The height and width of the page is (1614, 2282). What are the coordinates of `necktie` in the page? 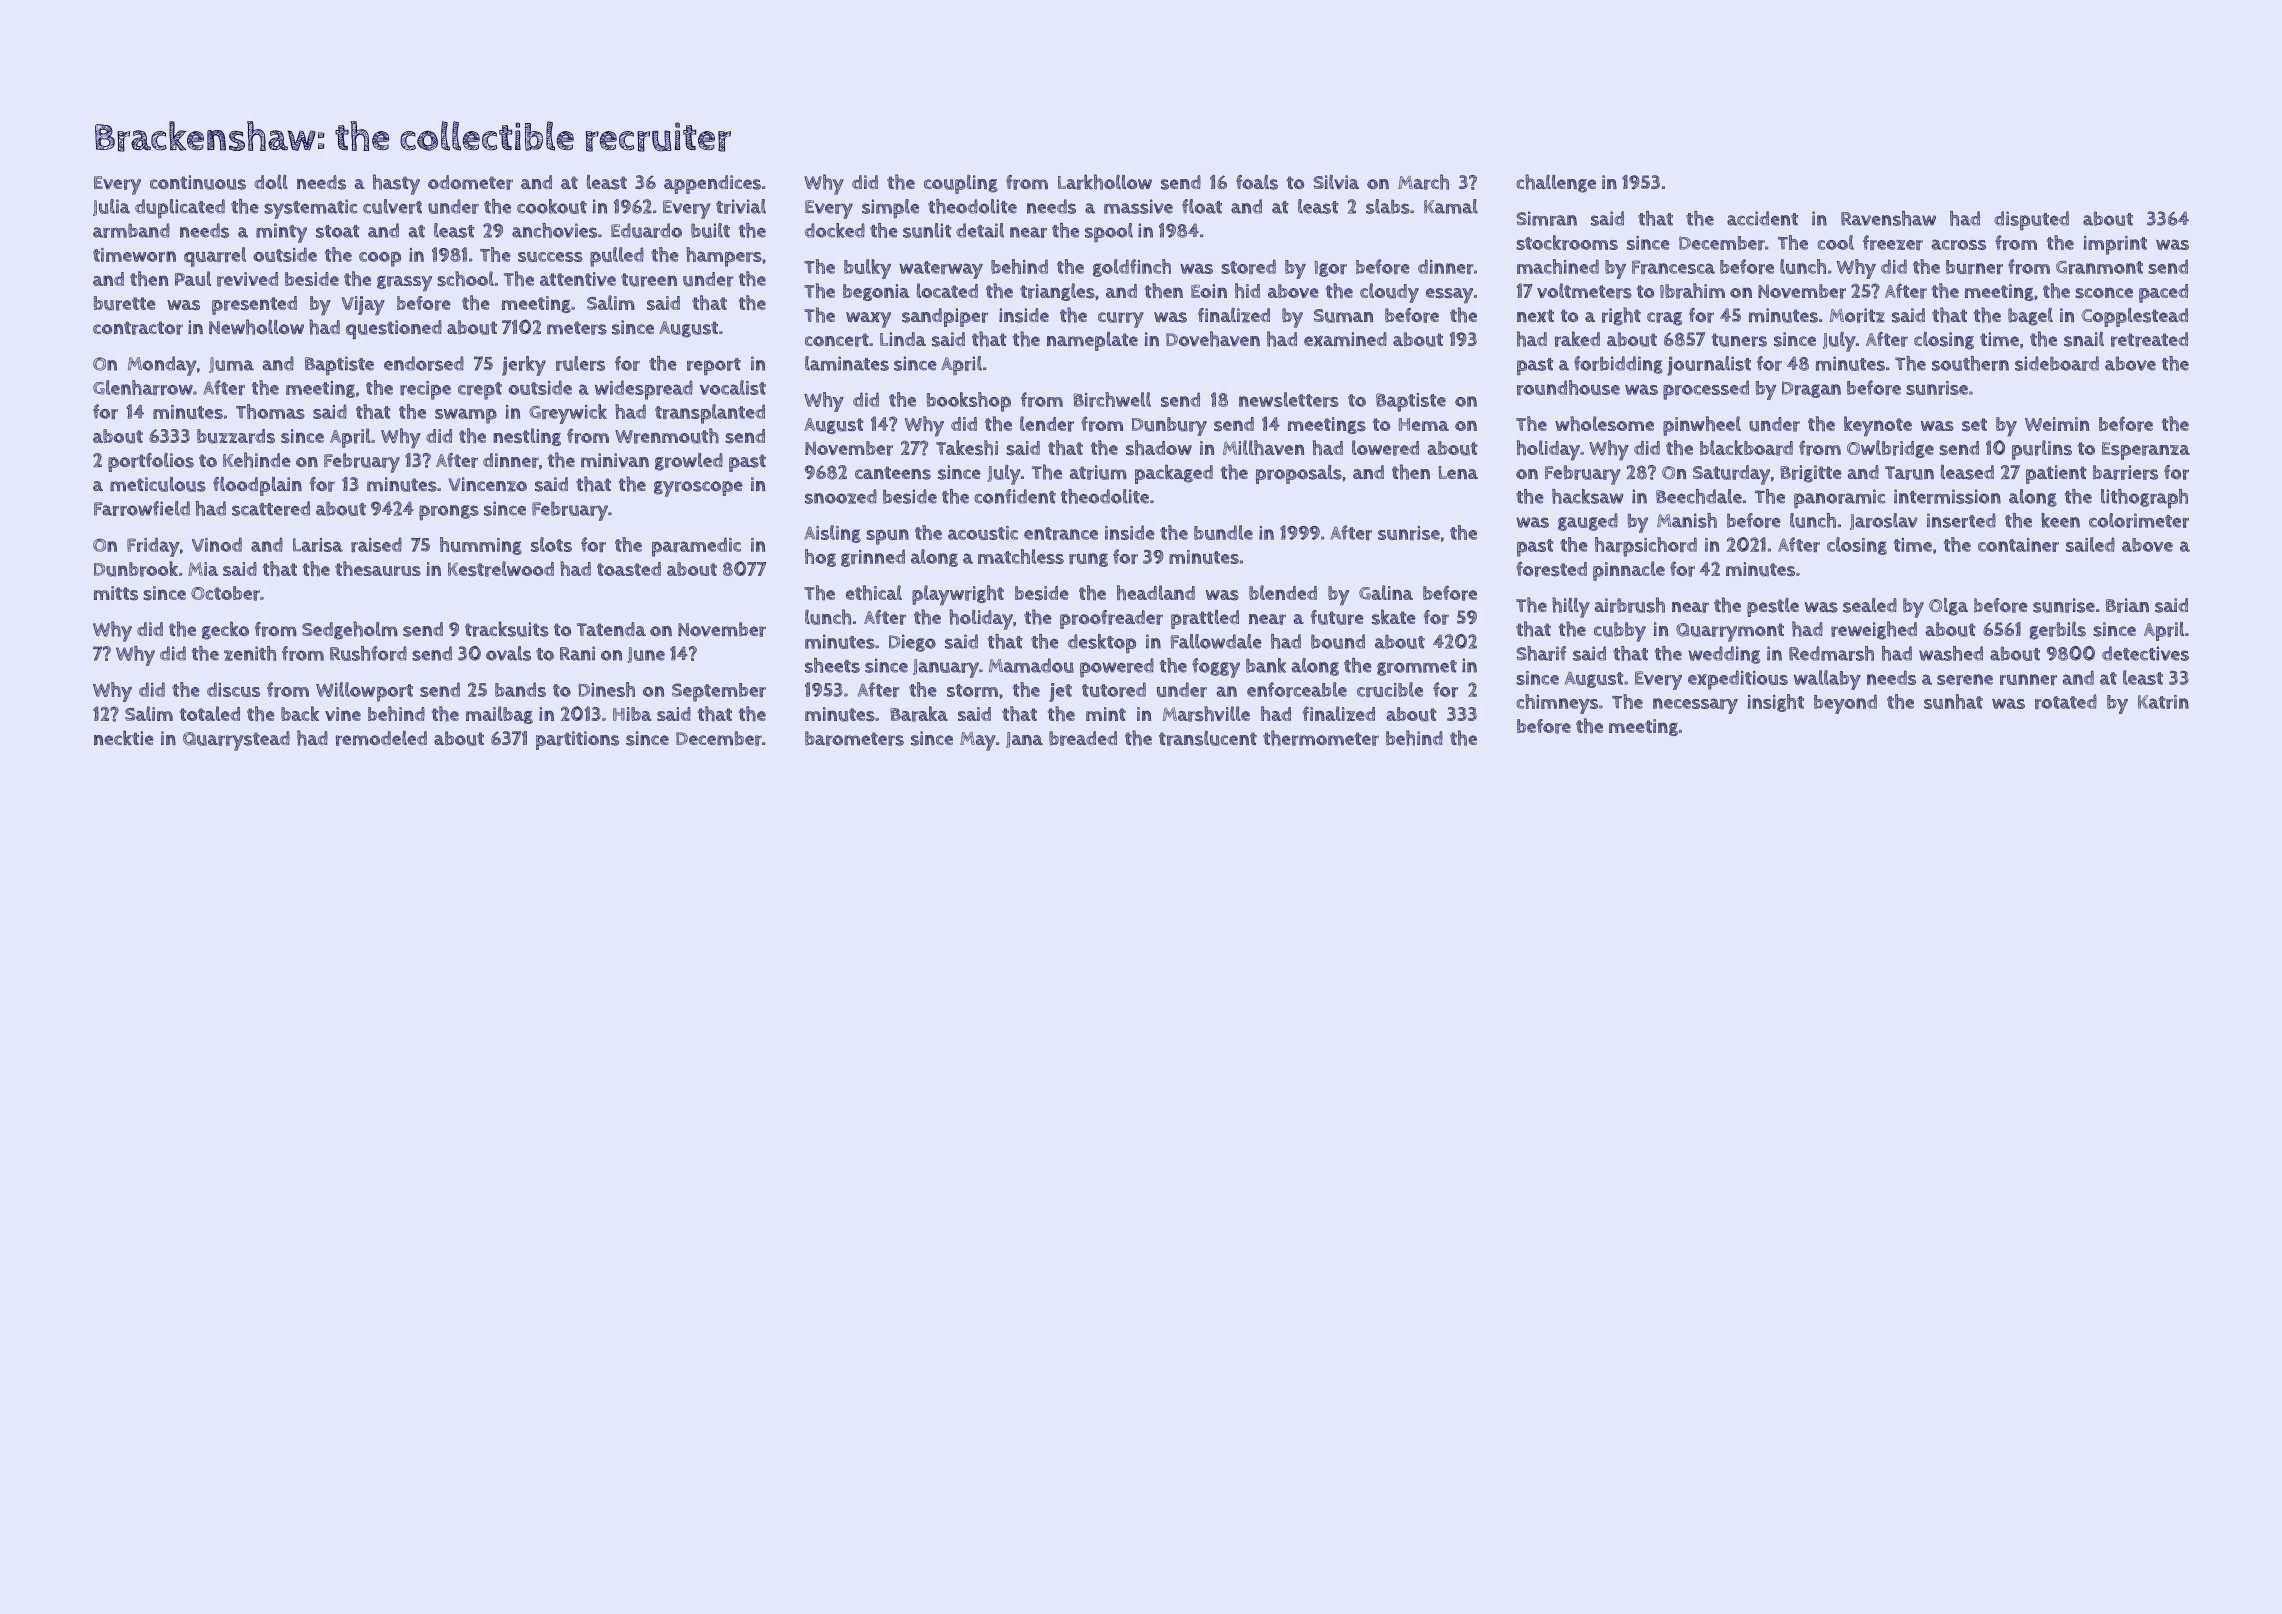 It's located at (124, 737).
